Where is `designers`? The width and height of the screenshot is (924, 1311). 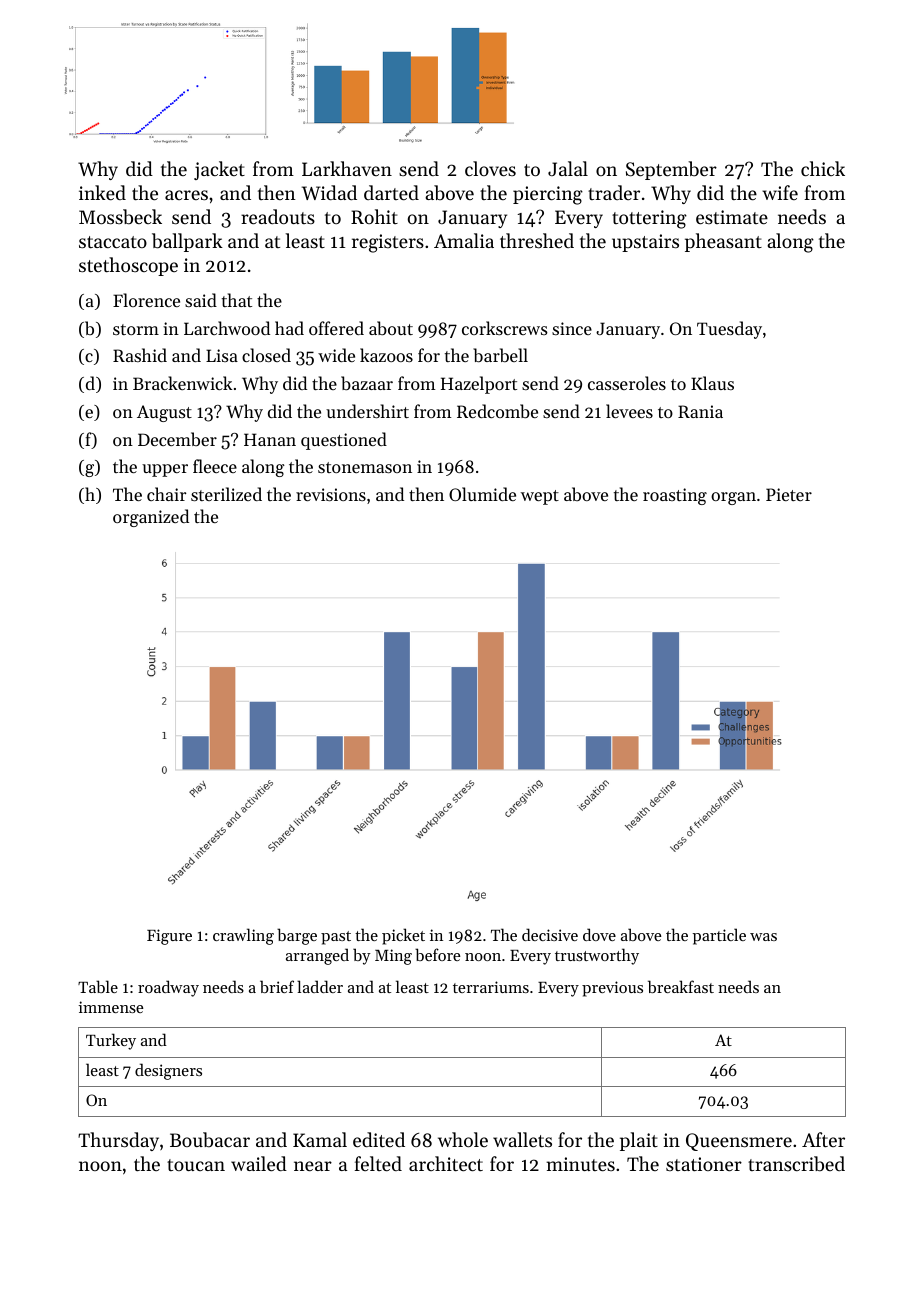
designers is located at coordinates (168, 1071).
